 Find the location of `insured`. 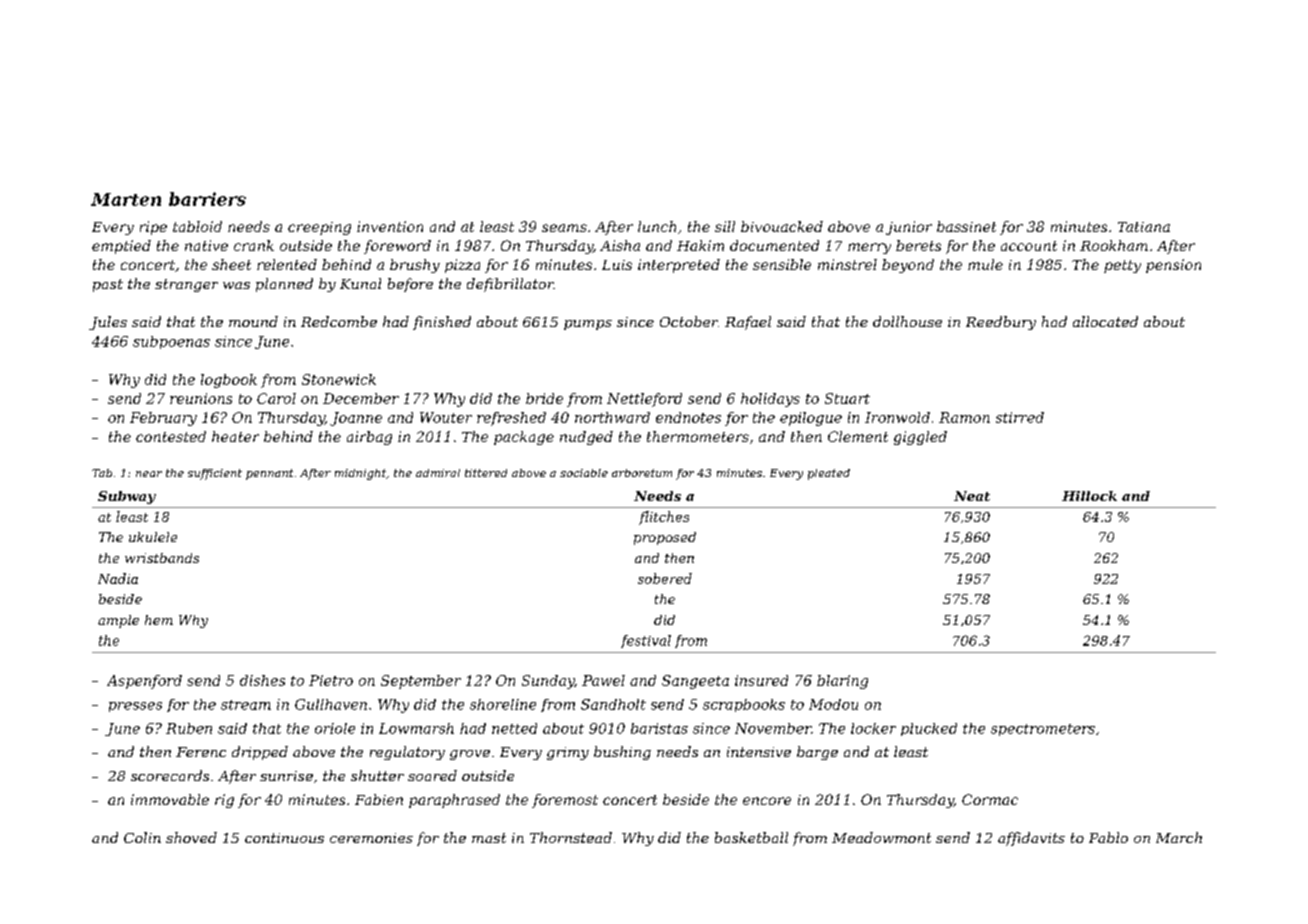

insured is located at coordinates (761, 680).
